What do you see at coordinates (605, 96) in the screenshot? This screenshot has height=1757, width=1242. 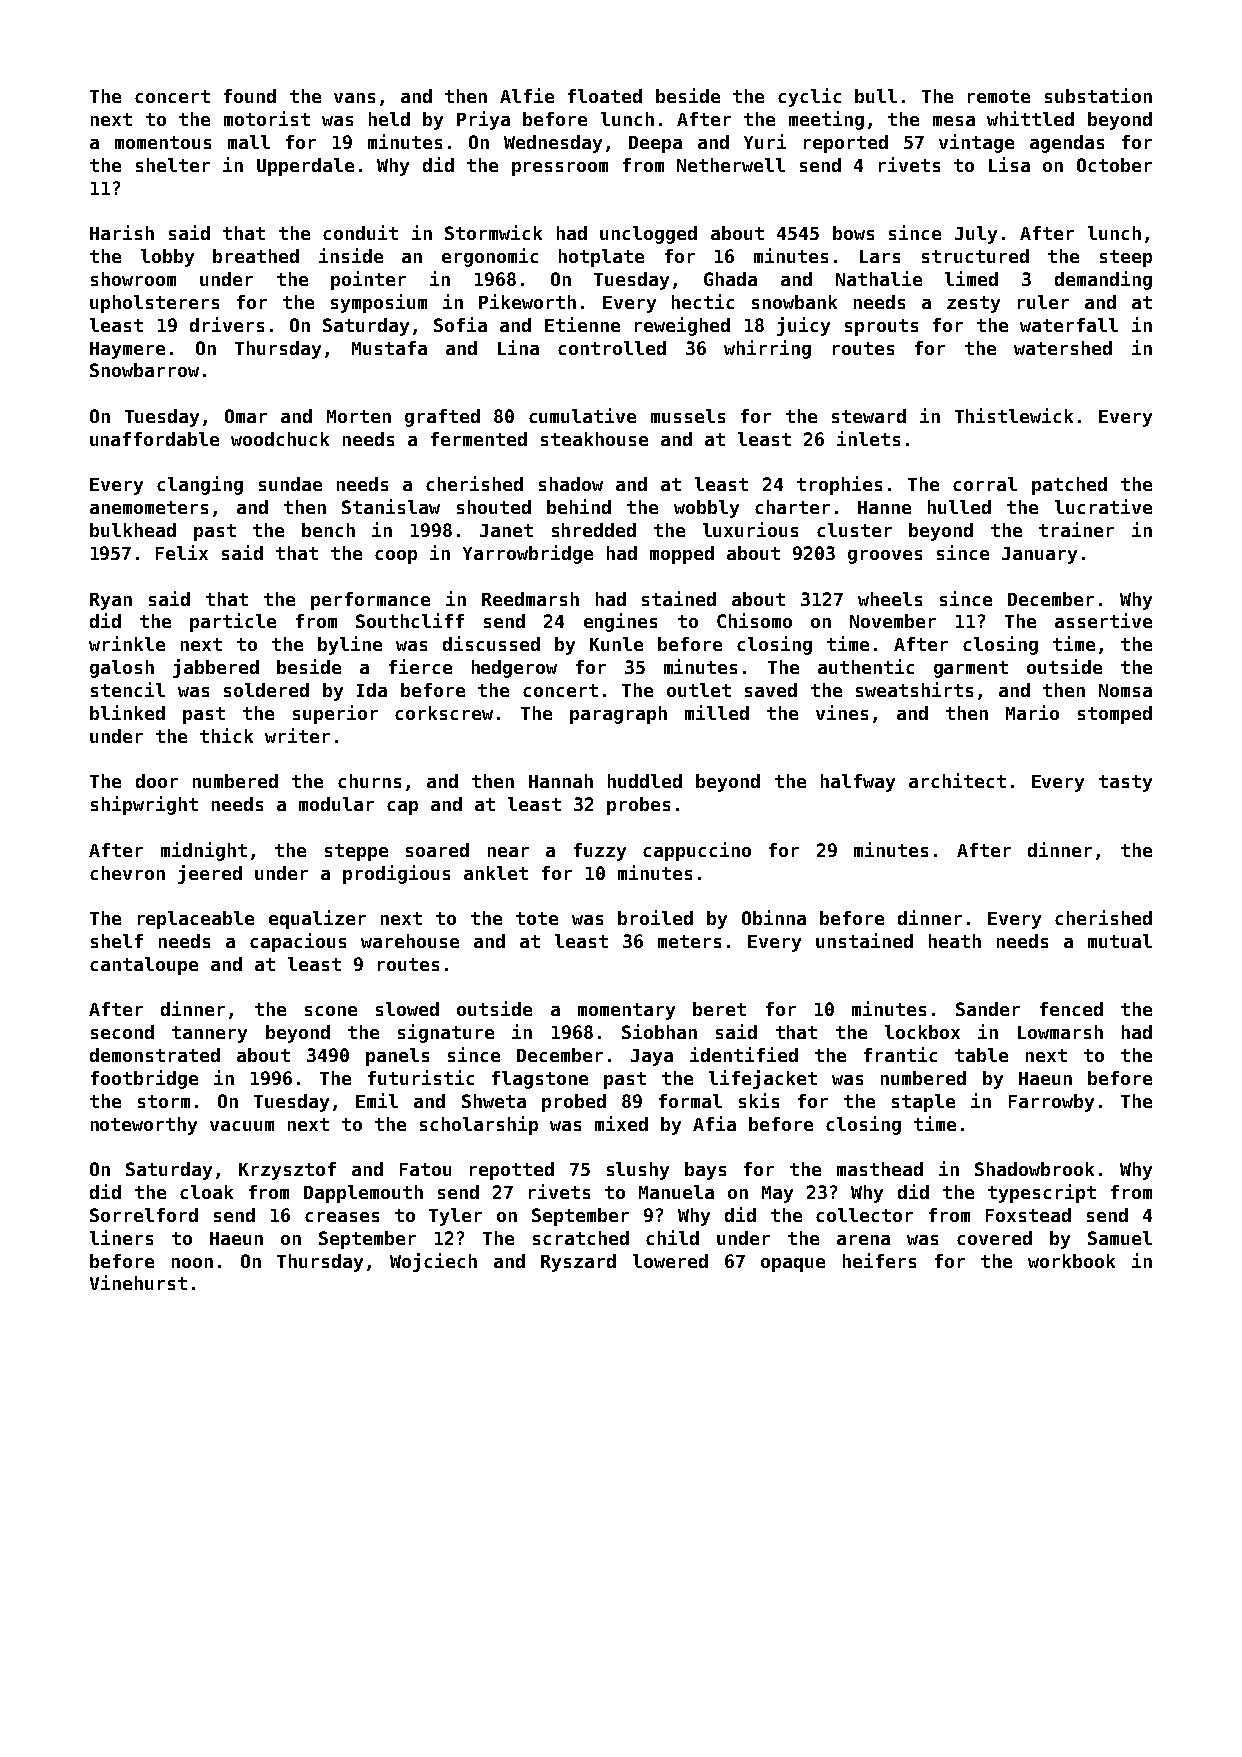 I see `floated` at bounding box center [605, 96].
